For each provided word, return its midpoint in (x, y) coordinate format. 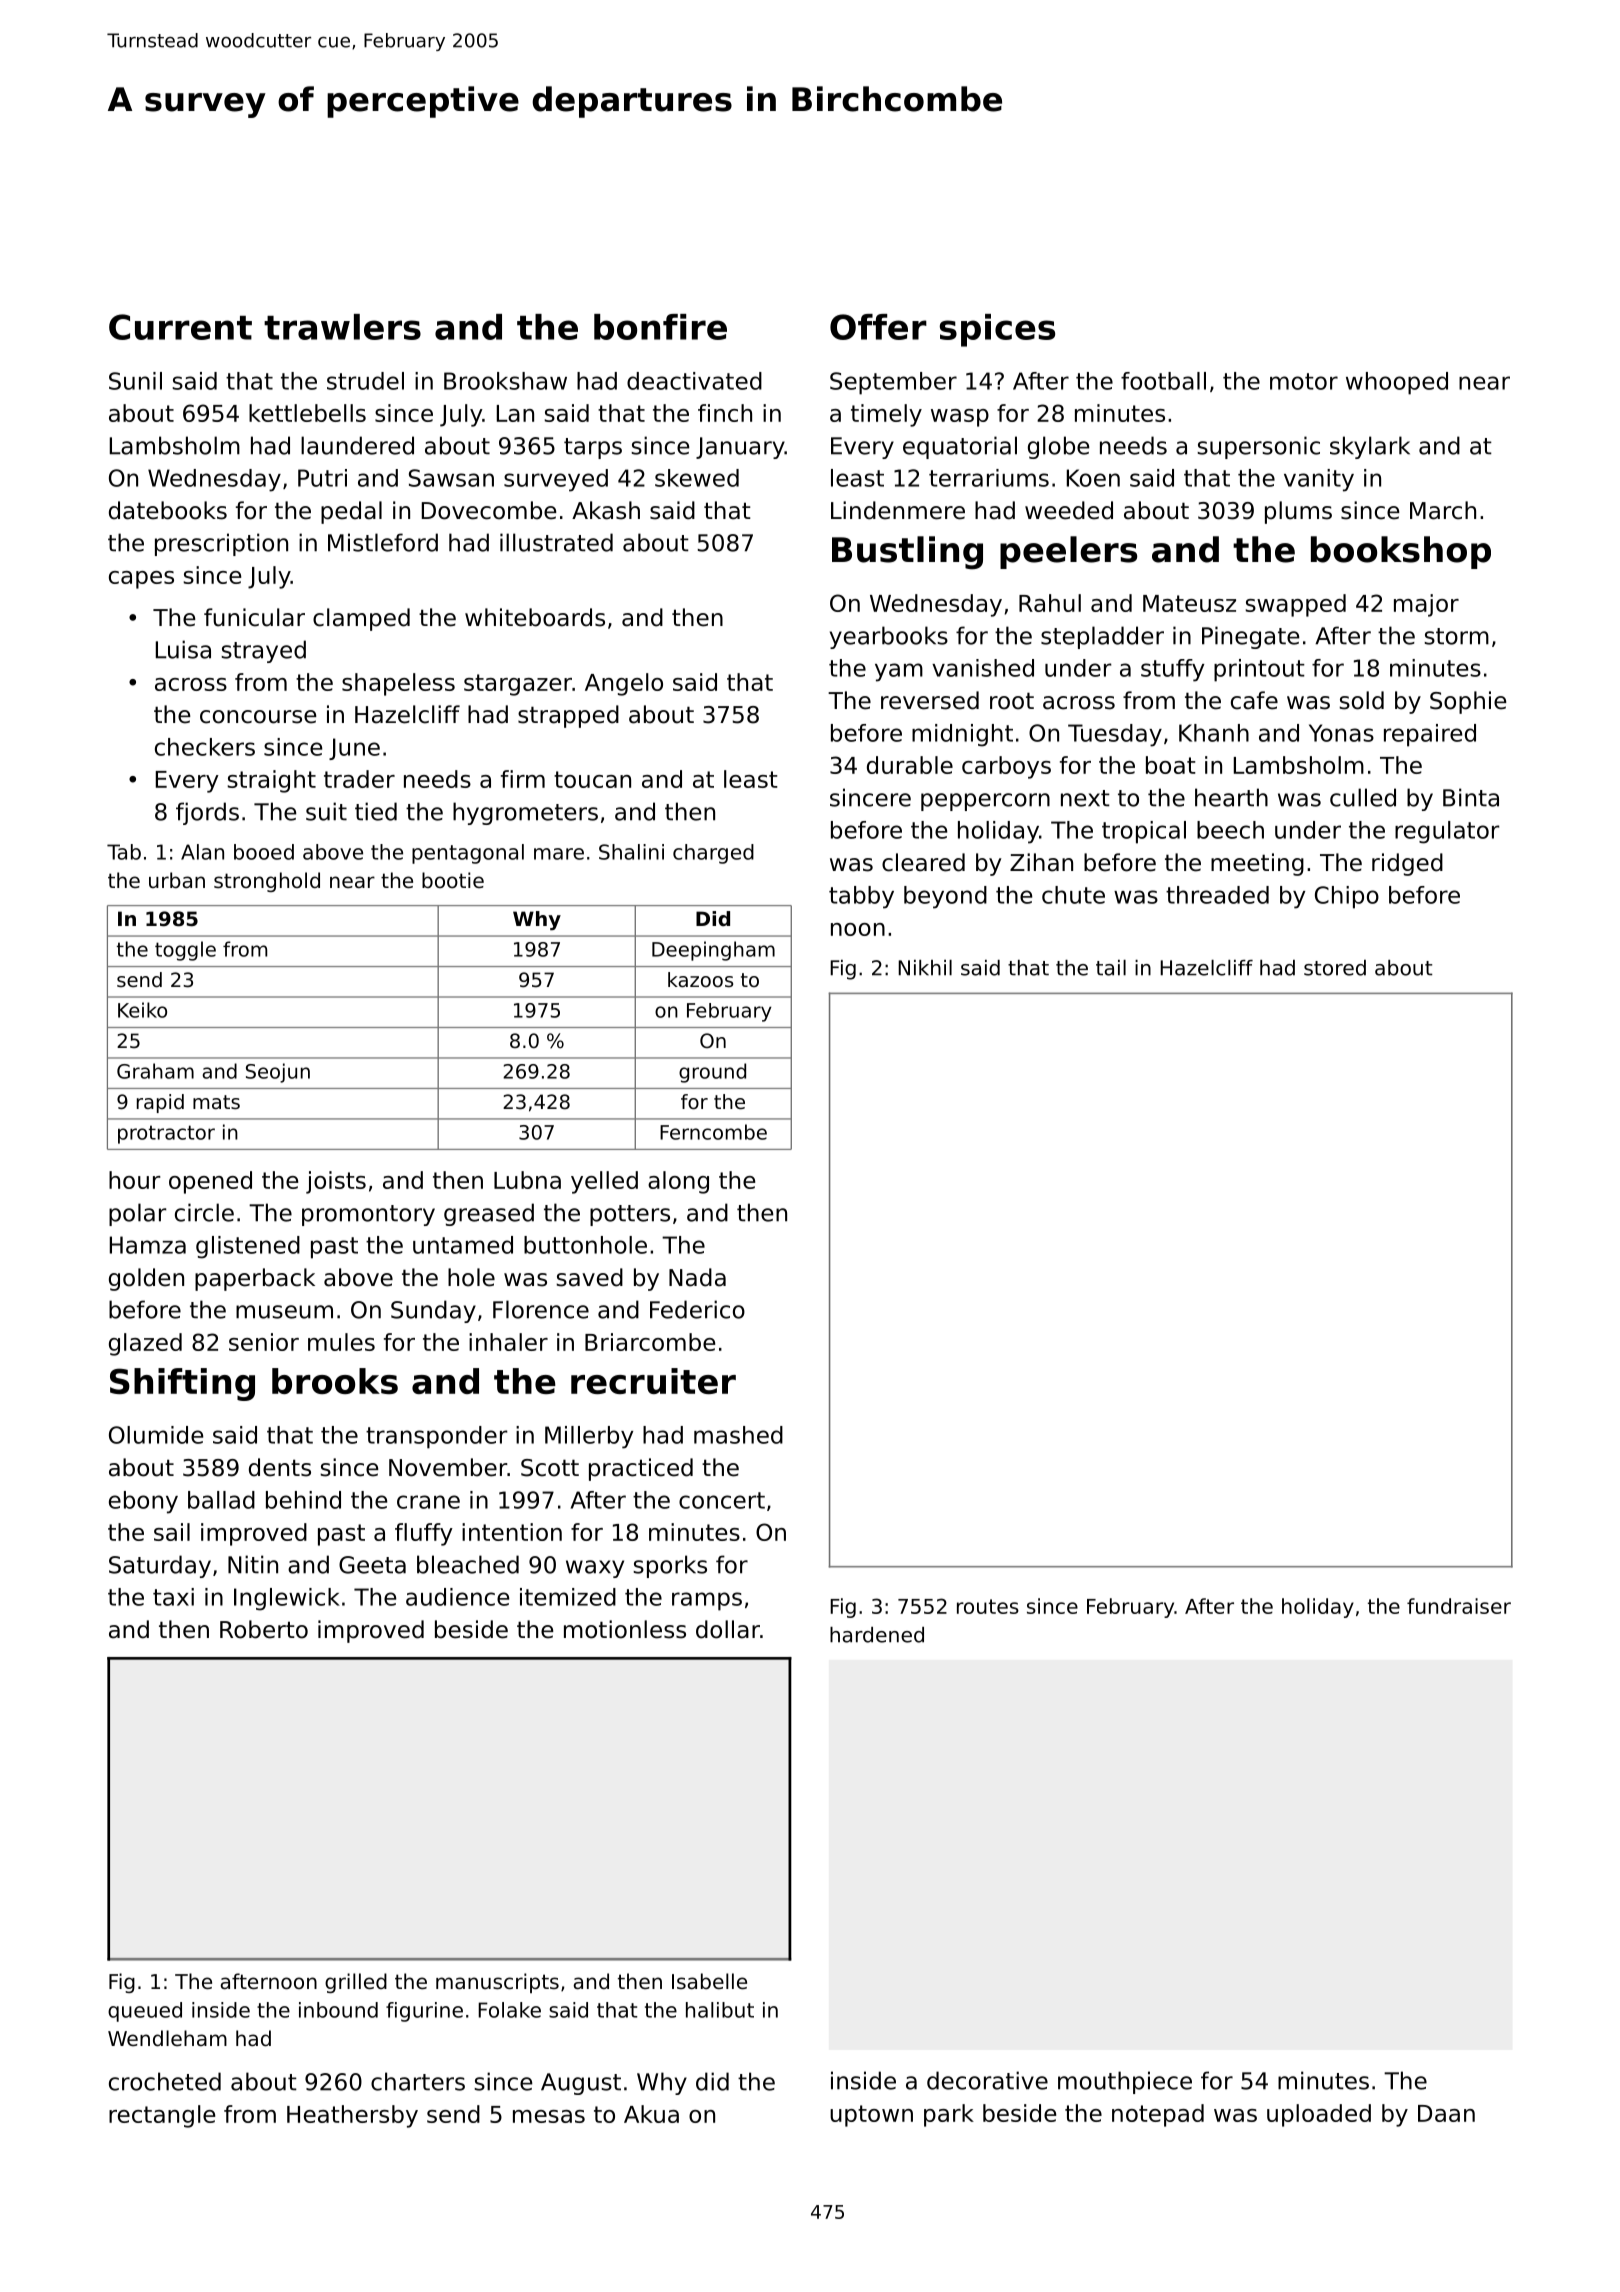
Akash (606, 510)
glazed (145, 1344)
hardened (877, 1635)
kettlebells (307, 413)
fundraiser (1459, 1606)
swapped (1295, 605)
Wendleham (167, 2038)
